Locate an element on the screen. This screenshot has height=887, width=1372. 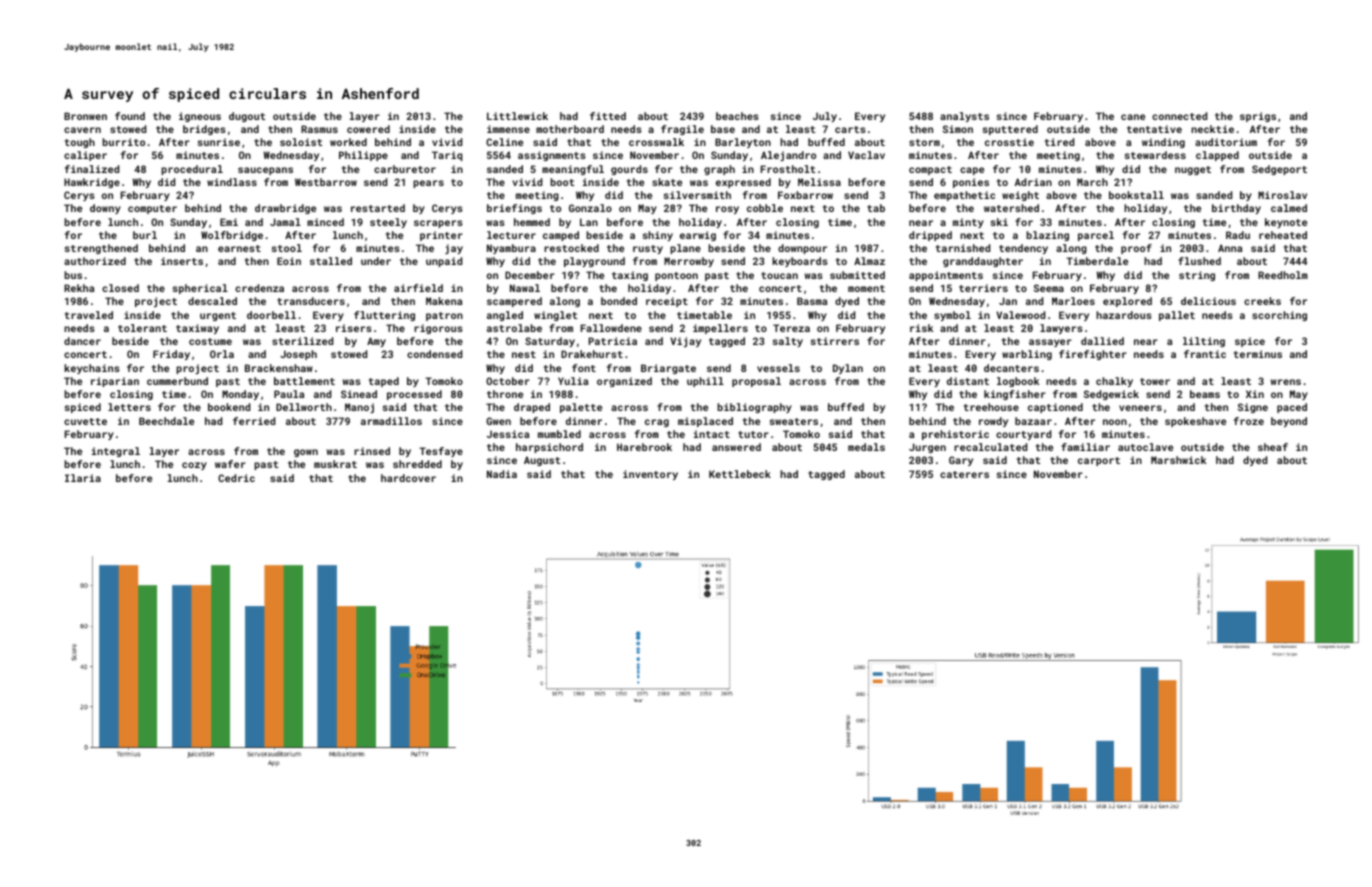
saucepans is located at coordinates (265, 171).
